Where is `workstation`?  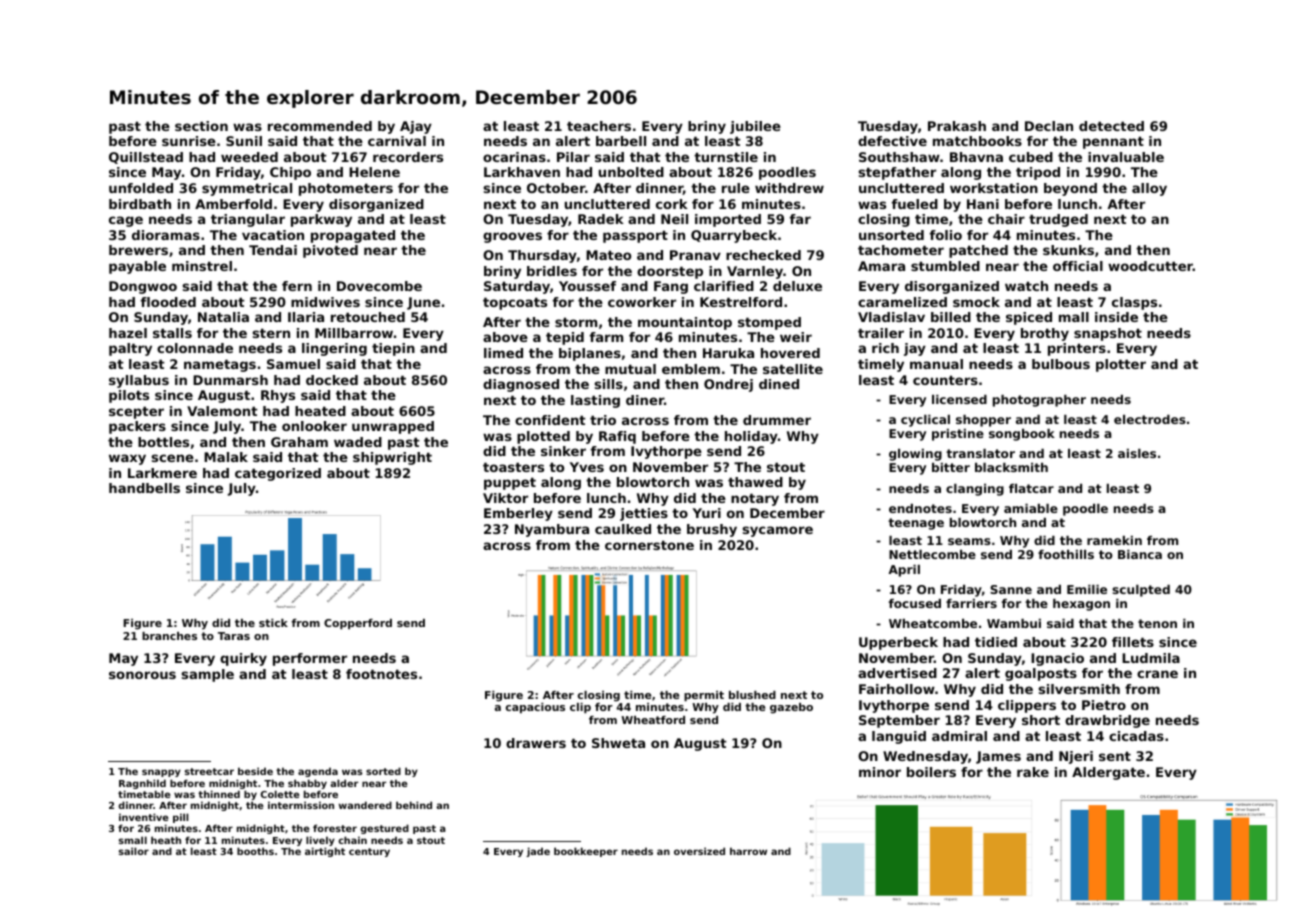 workstation is located at coordinates (994, 188).
